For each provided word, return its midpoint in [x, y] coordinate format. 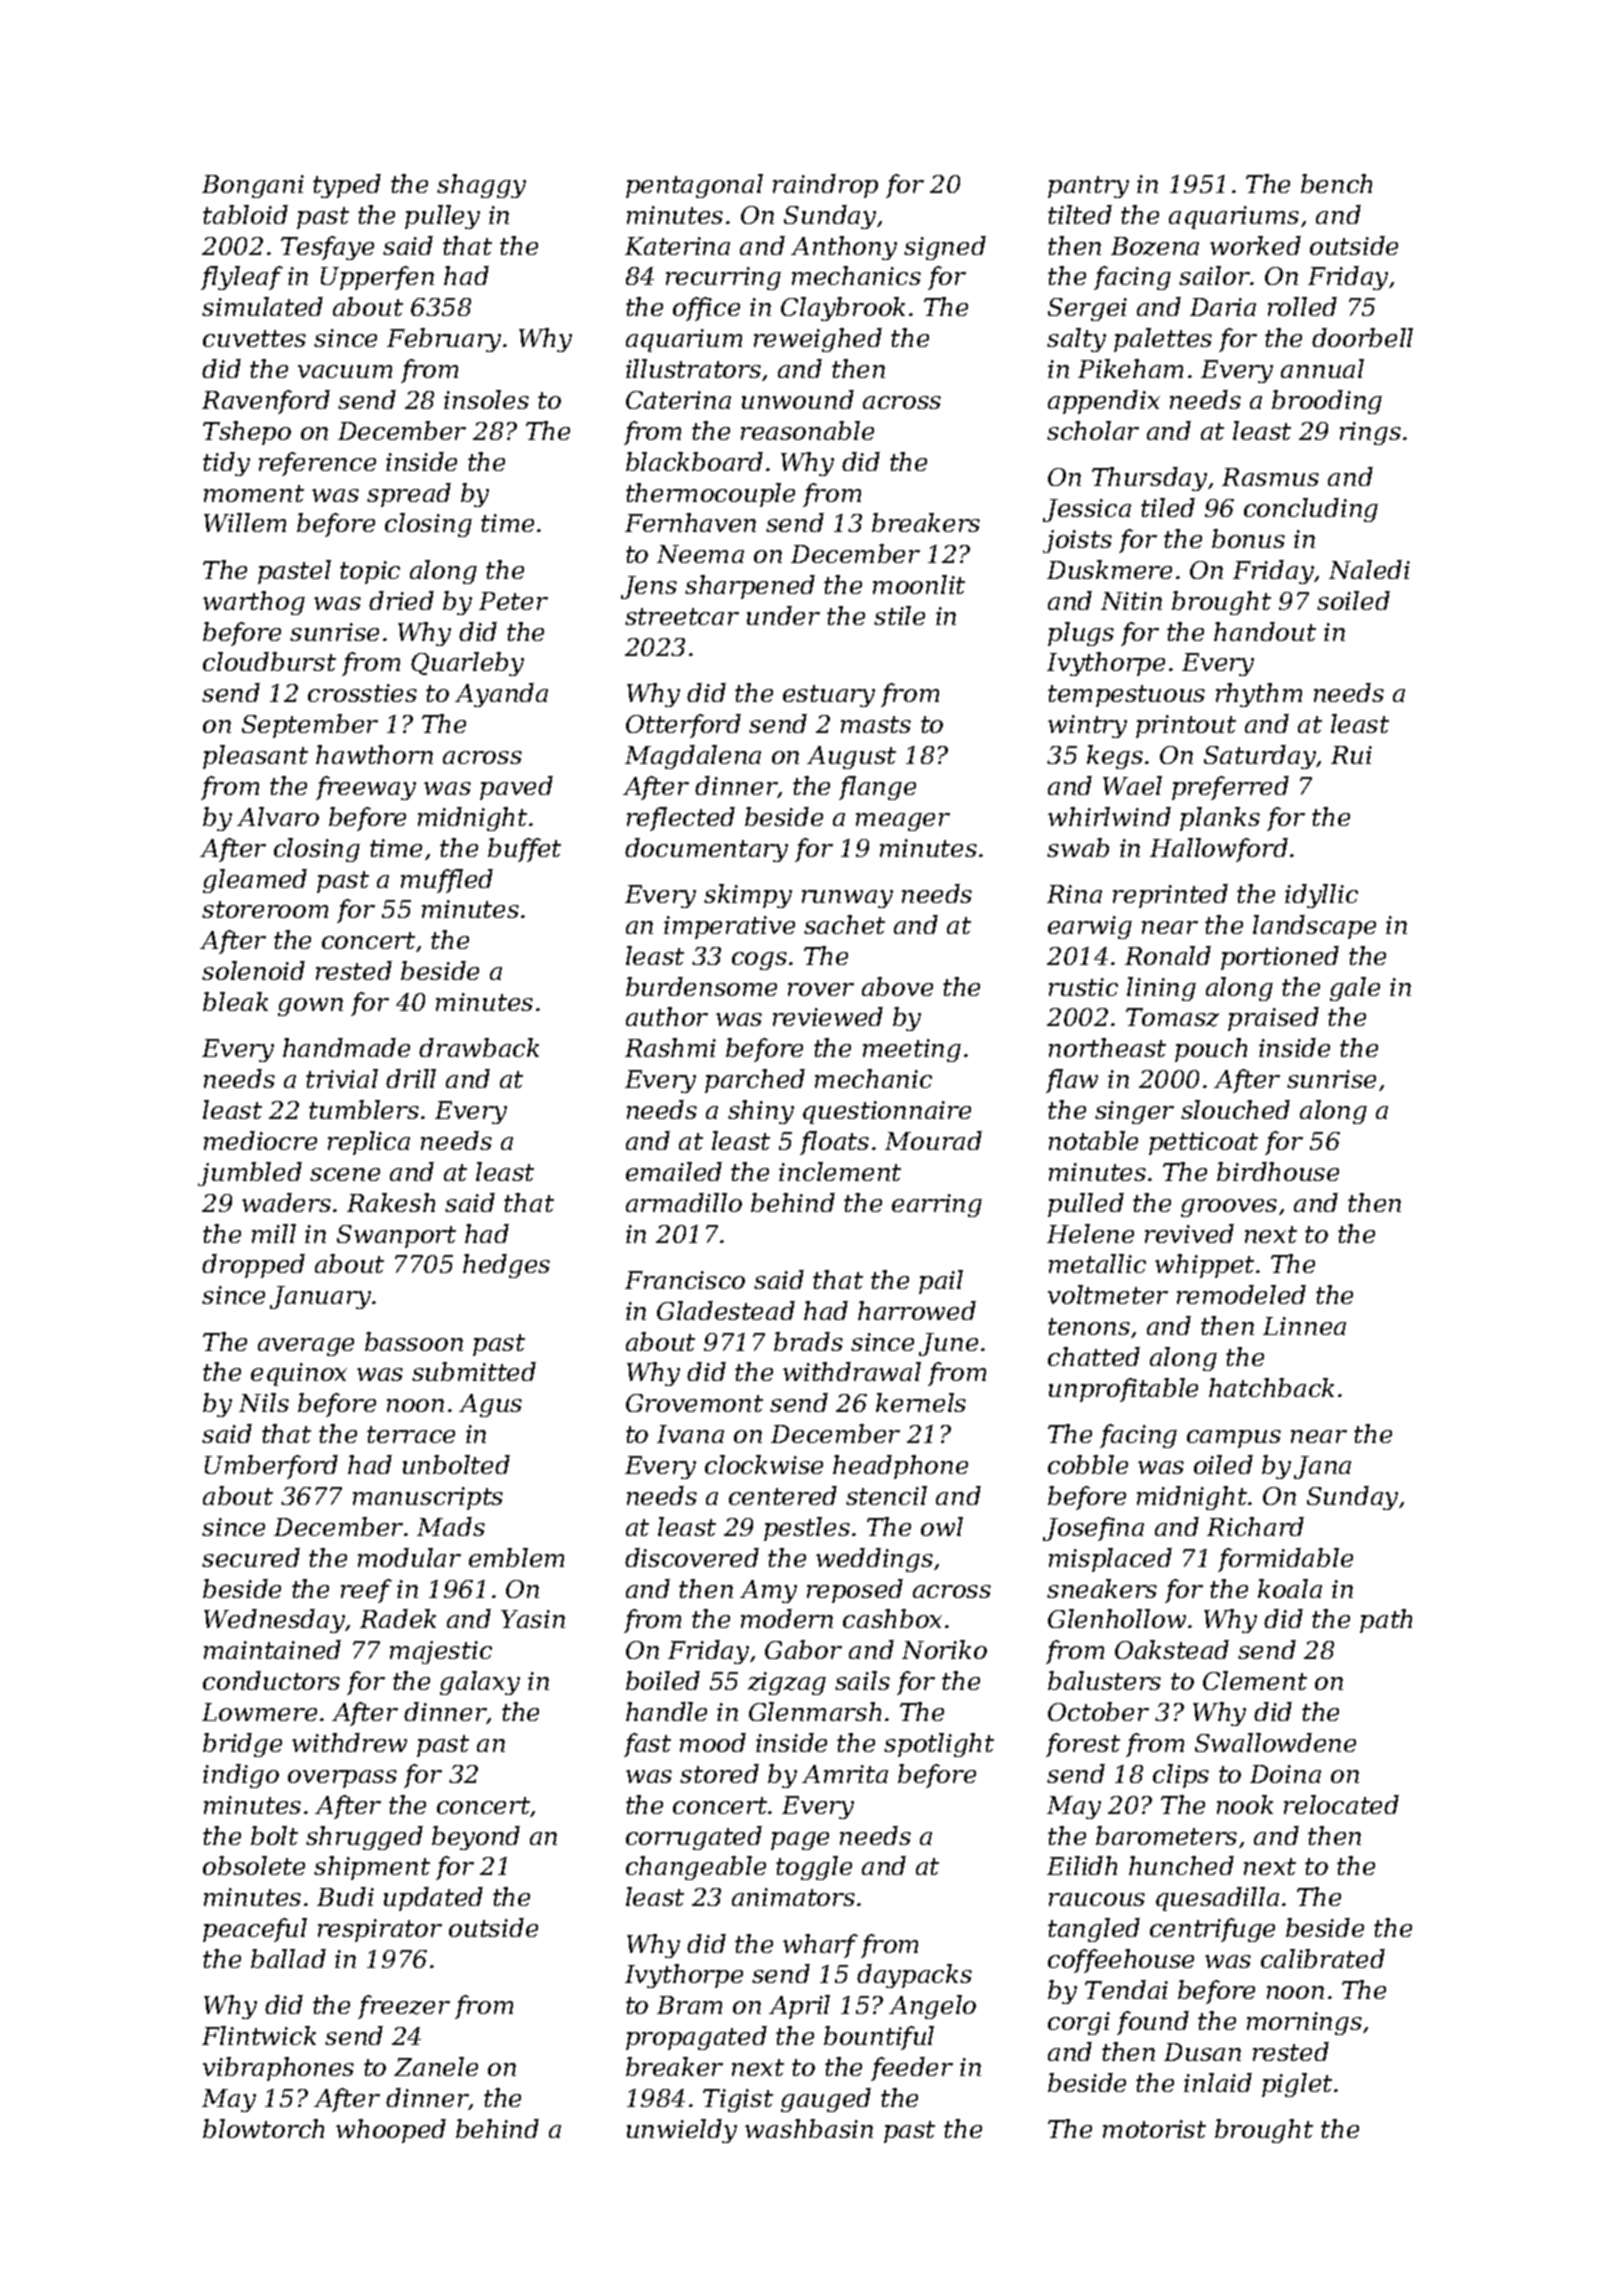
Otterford [683, 726]
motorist [1154, 2129]
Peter [513, 601]
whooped [391, 2131]
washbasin [809, 2128]
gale [1355, 989]
